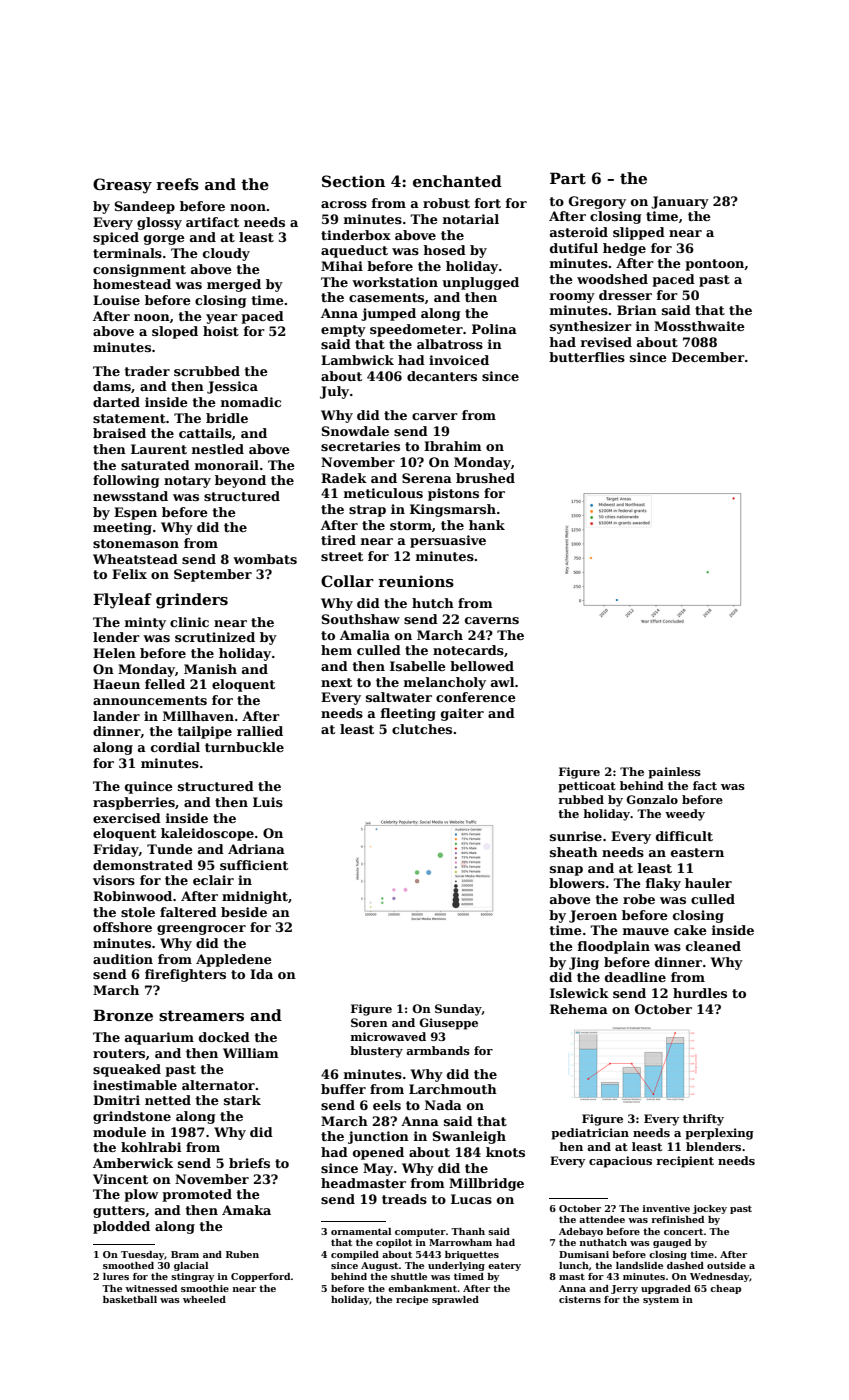  Describe the element at coordinates (587, 357) in the screenshot. I see `butterflies` at that location.
